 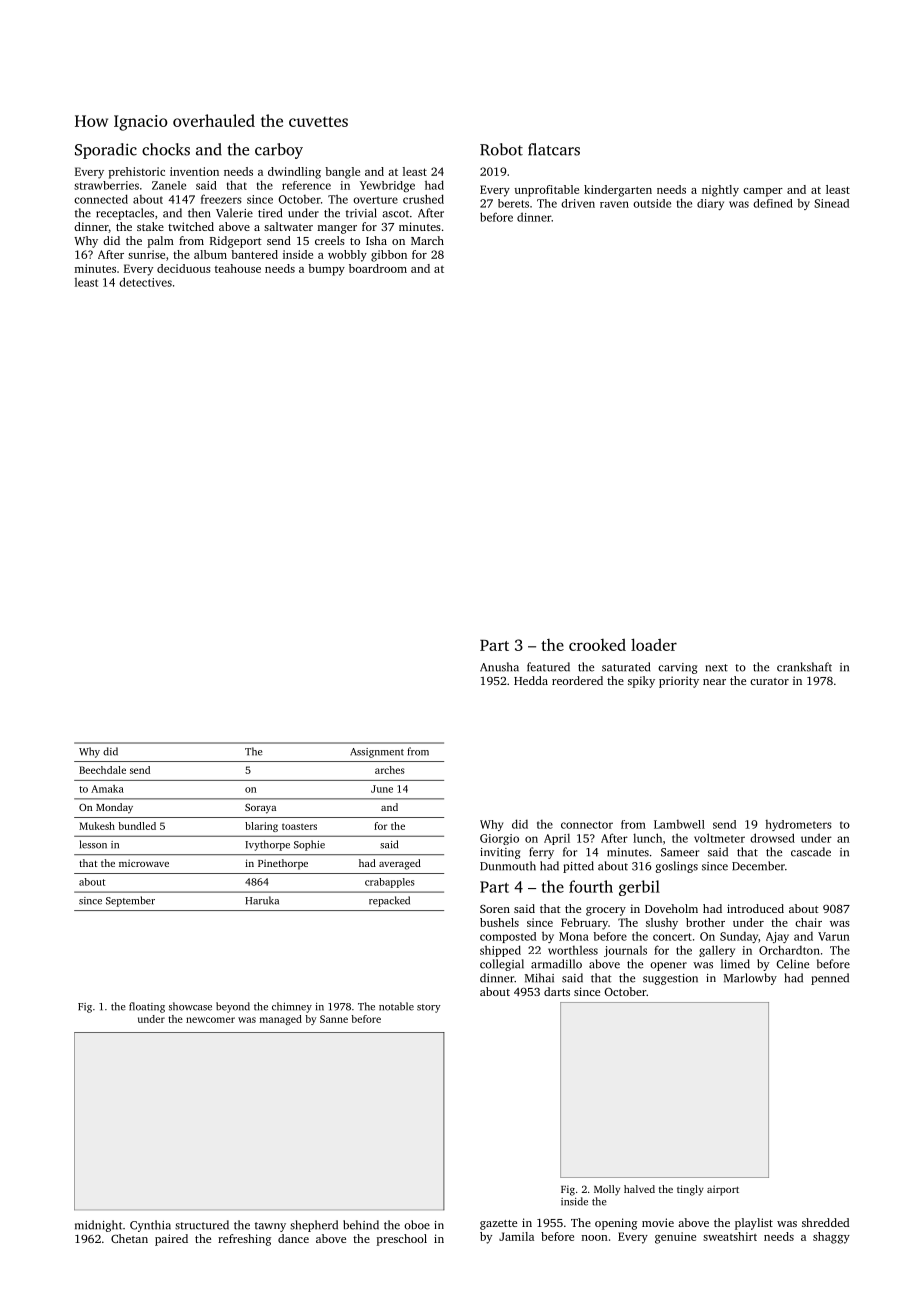 What do you see at coordinates (377, 753) in the document?
I see `Assignment` at bounding box center [377, 753].
